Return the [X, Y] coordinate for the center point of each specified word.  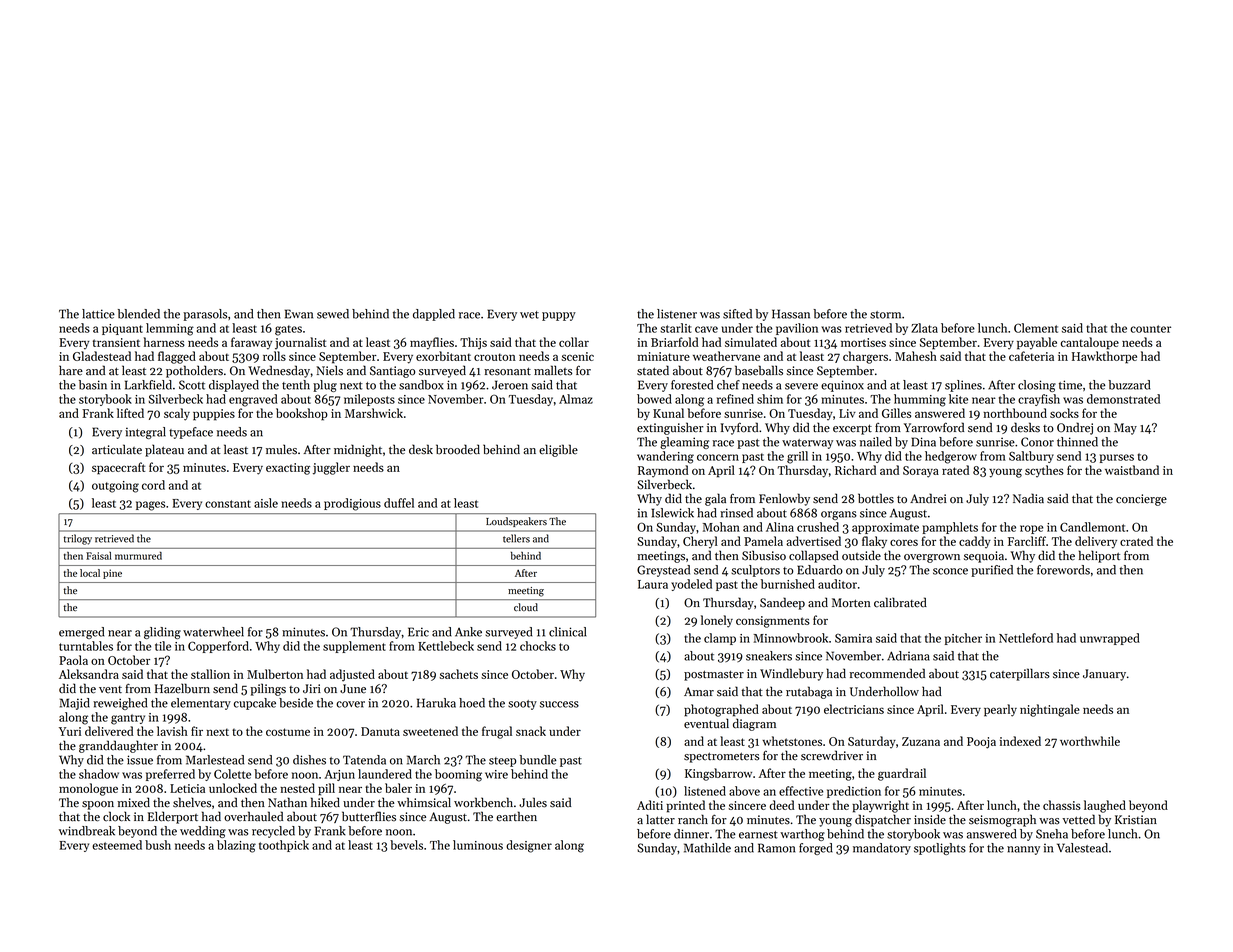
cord [153, 485]
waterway [807, 444]
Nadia [1028, 498]
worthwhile [1090, 741]
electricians [854, 709]
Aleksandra [89, 674]
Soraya [921, 472]
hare [71, 370]
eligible [558, 450]
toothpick [284, 846]
